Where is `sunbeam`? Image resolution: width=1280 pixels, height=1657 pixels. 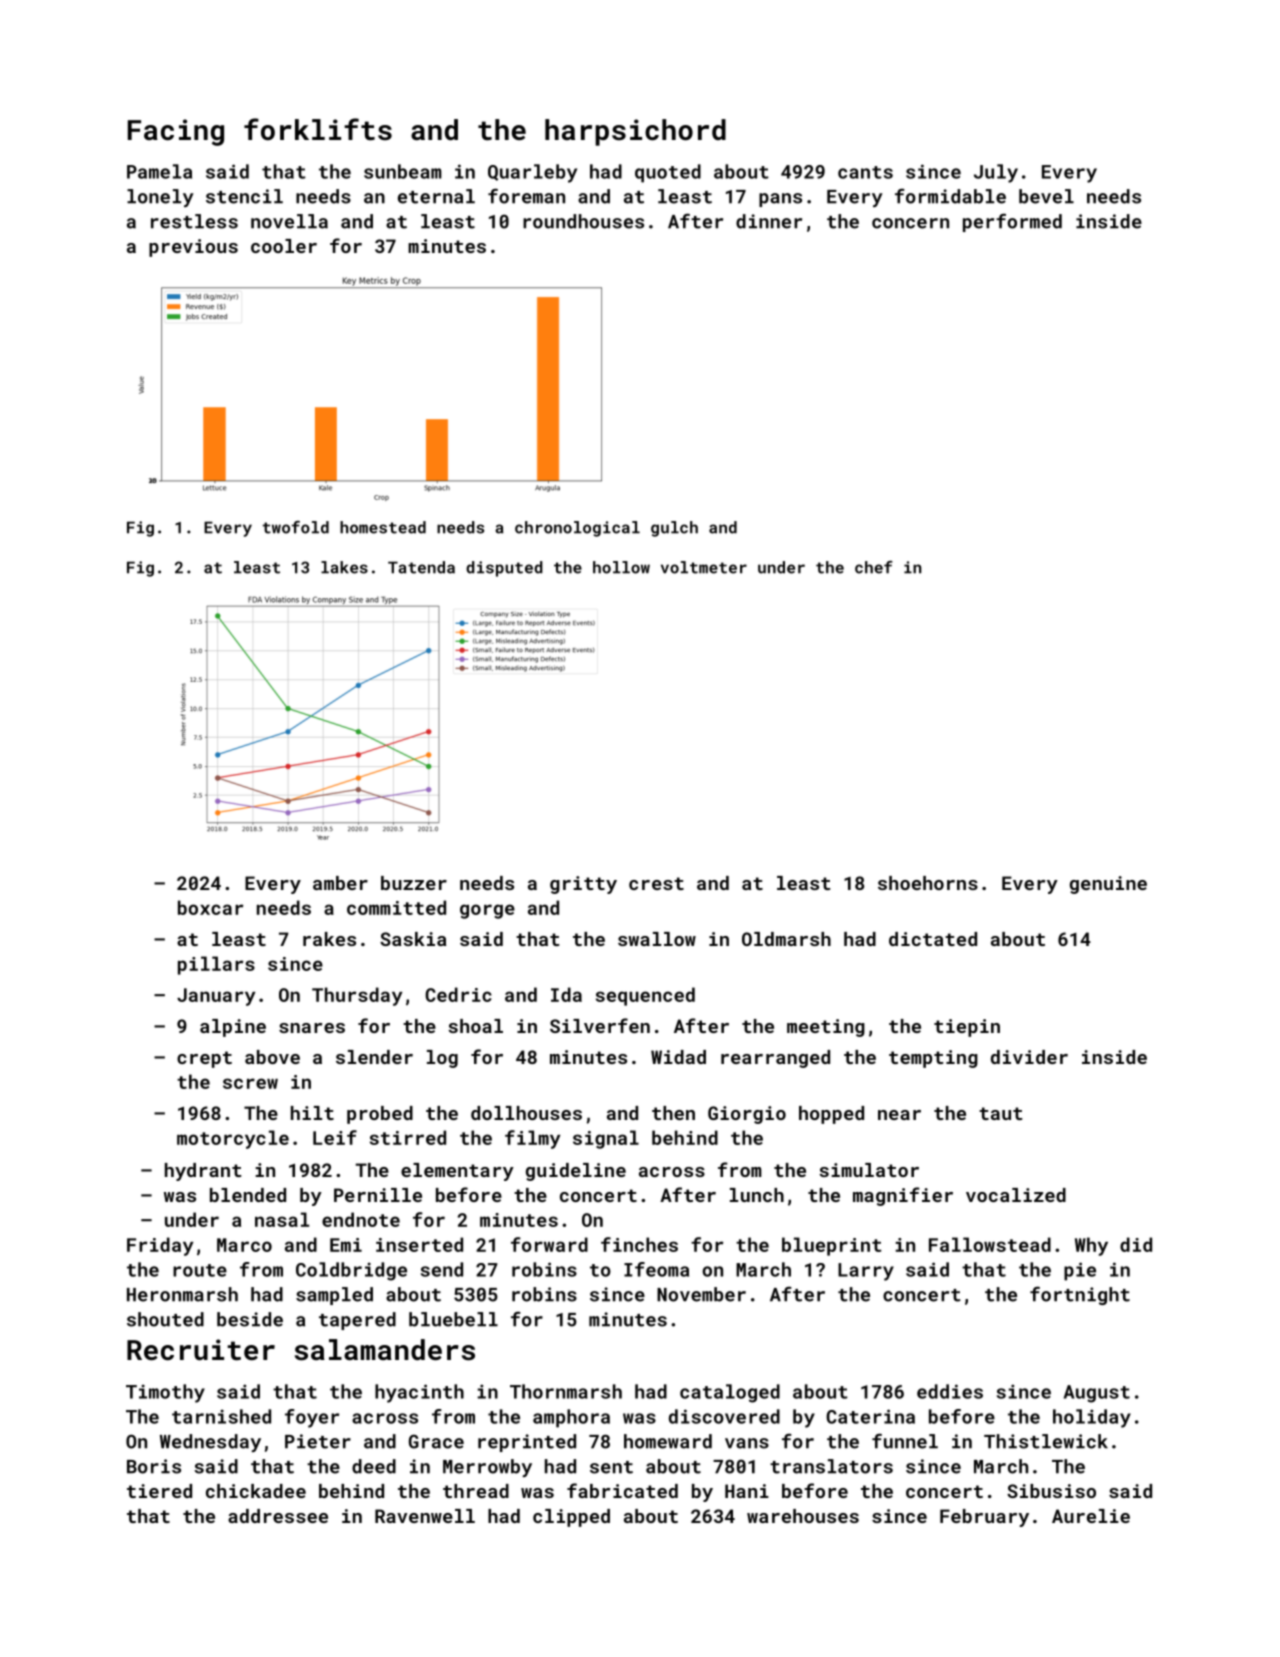 sunbeam is located at coordinates (403, 171).
